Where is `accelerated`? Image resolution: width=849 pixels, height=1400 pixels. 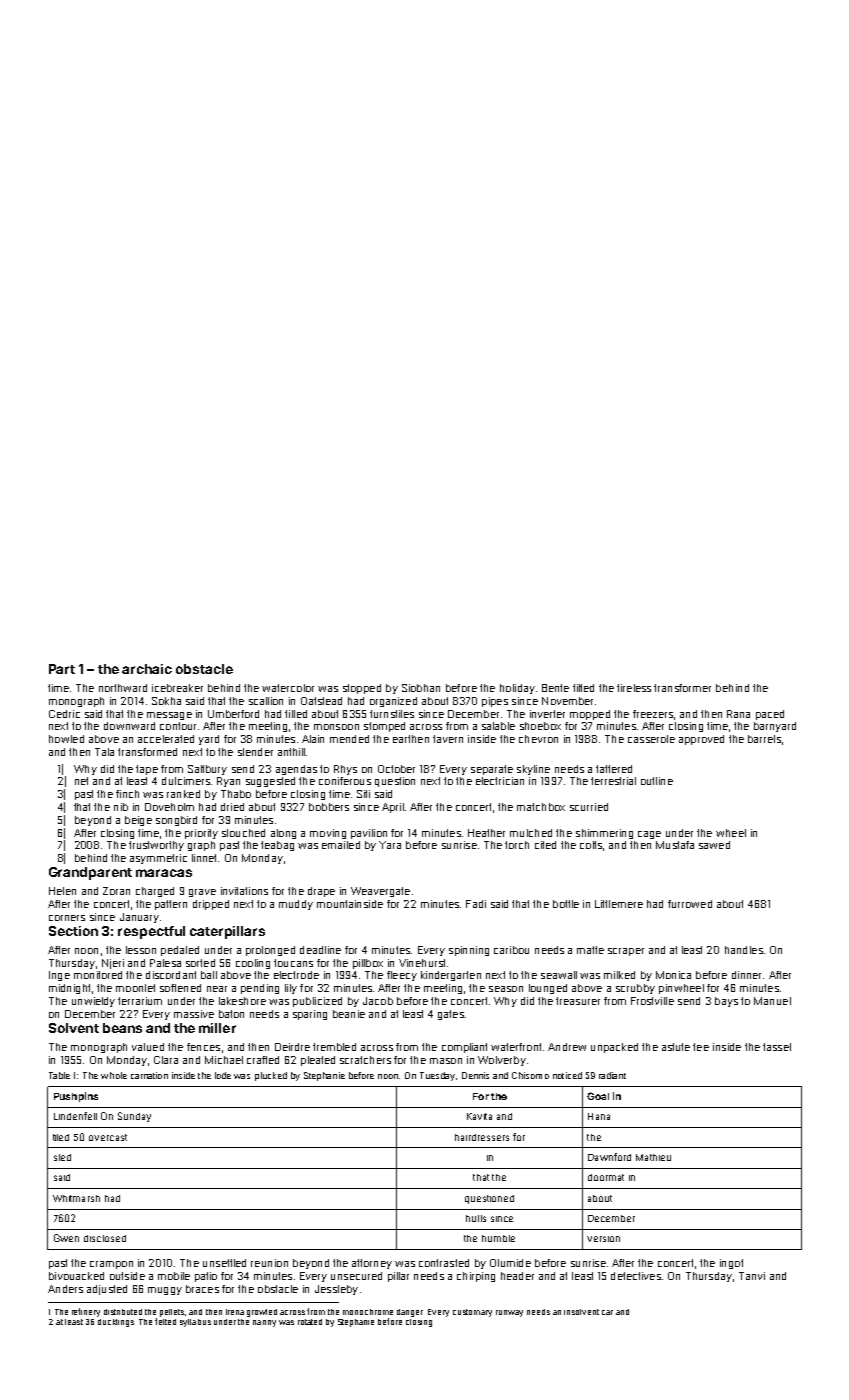
accelerated is located at coordinates (166, 739).
